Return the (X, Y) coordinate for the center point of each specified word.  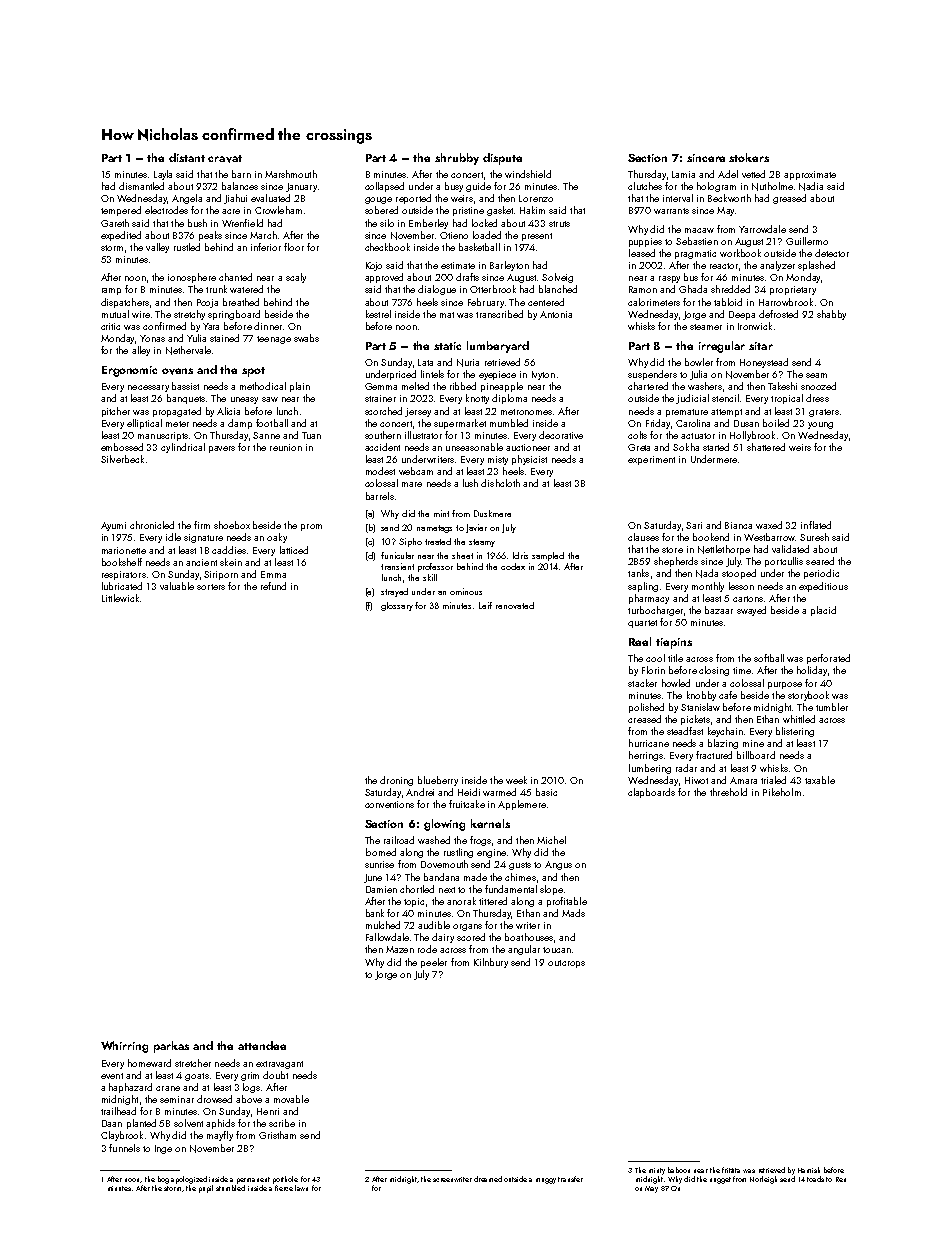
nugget (720, 1180)
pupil (206, 1189)
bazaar (719, 610)
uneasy (244, 400)
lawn (301, 1188)
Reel (640, 641)
